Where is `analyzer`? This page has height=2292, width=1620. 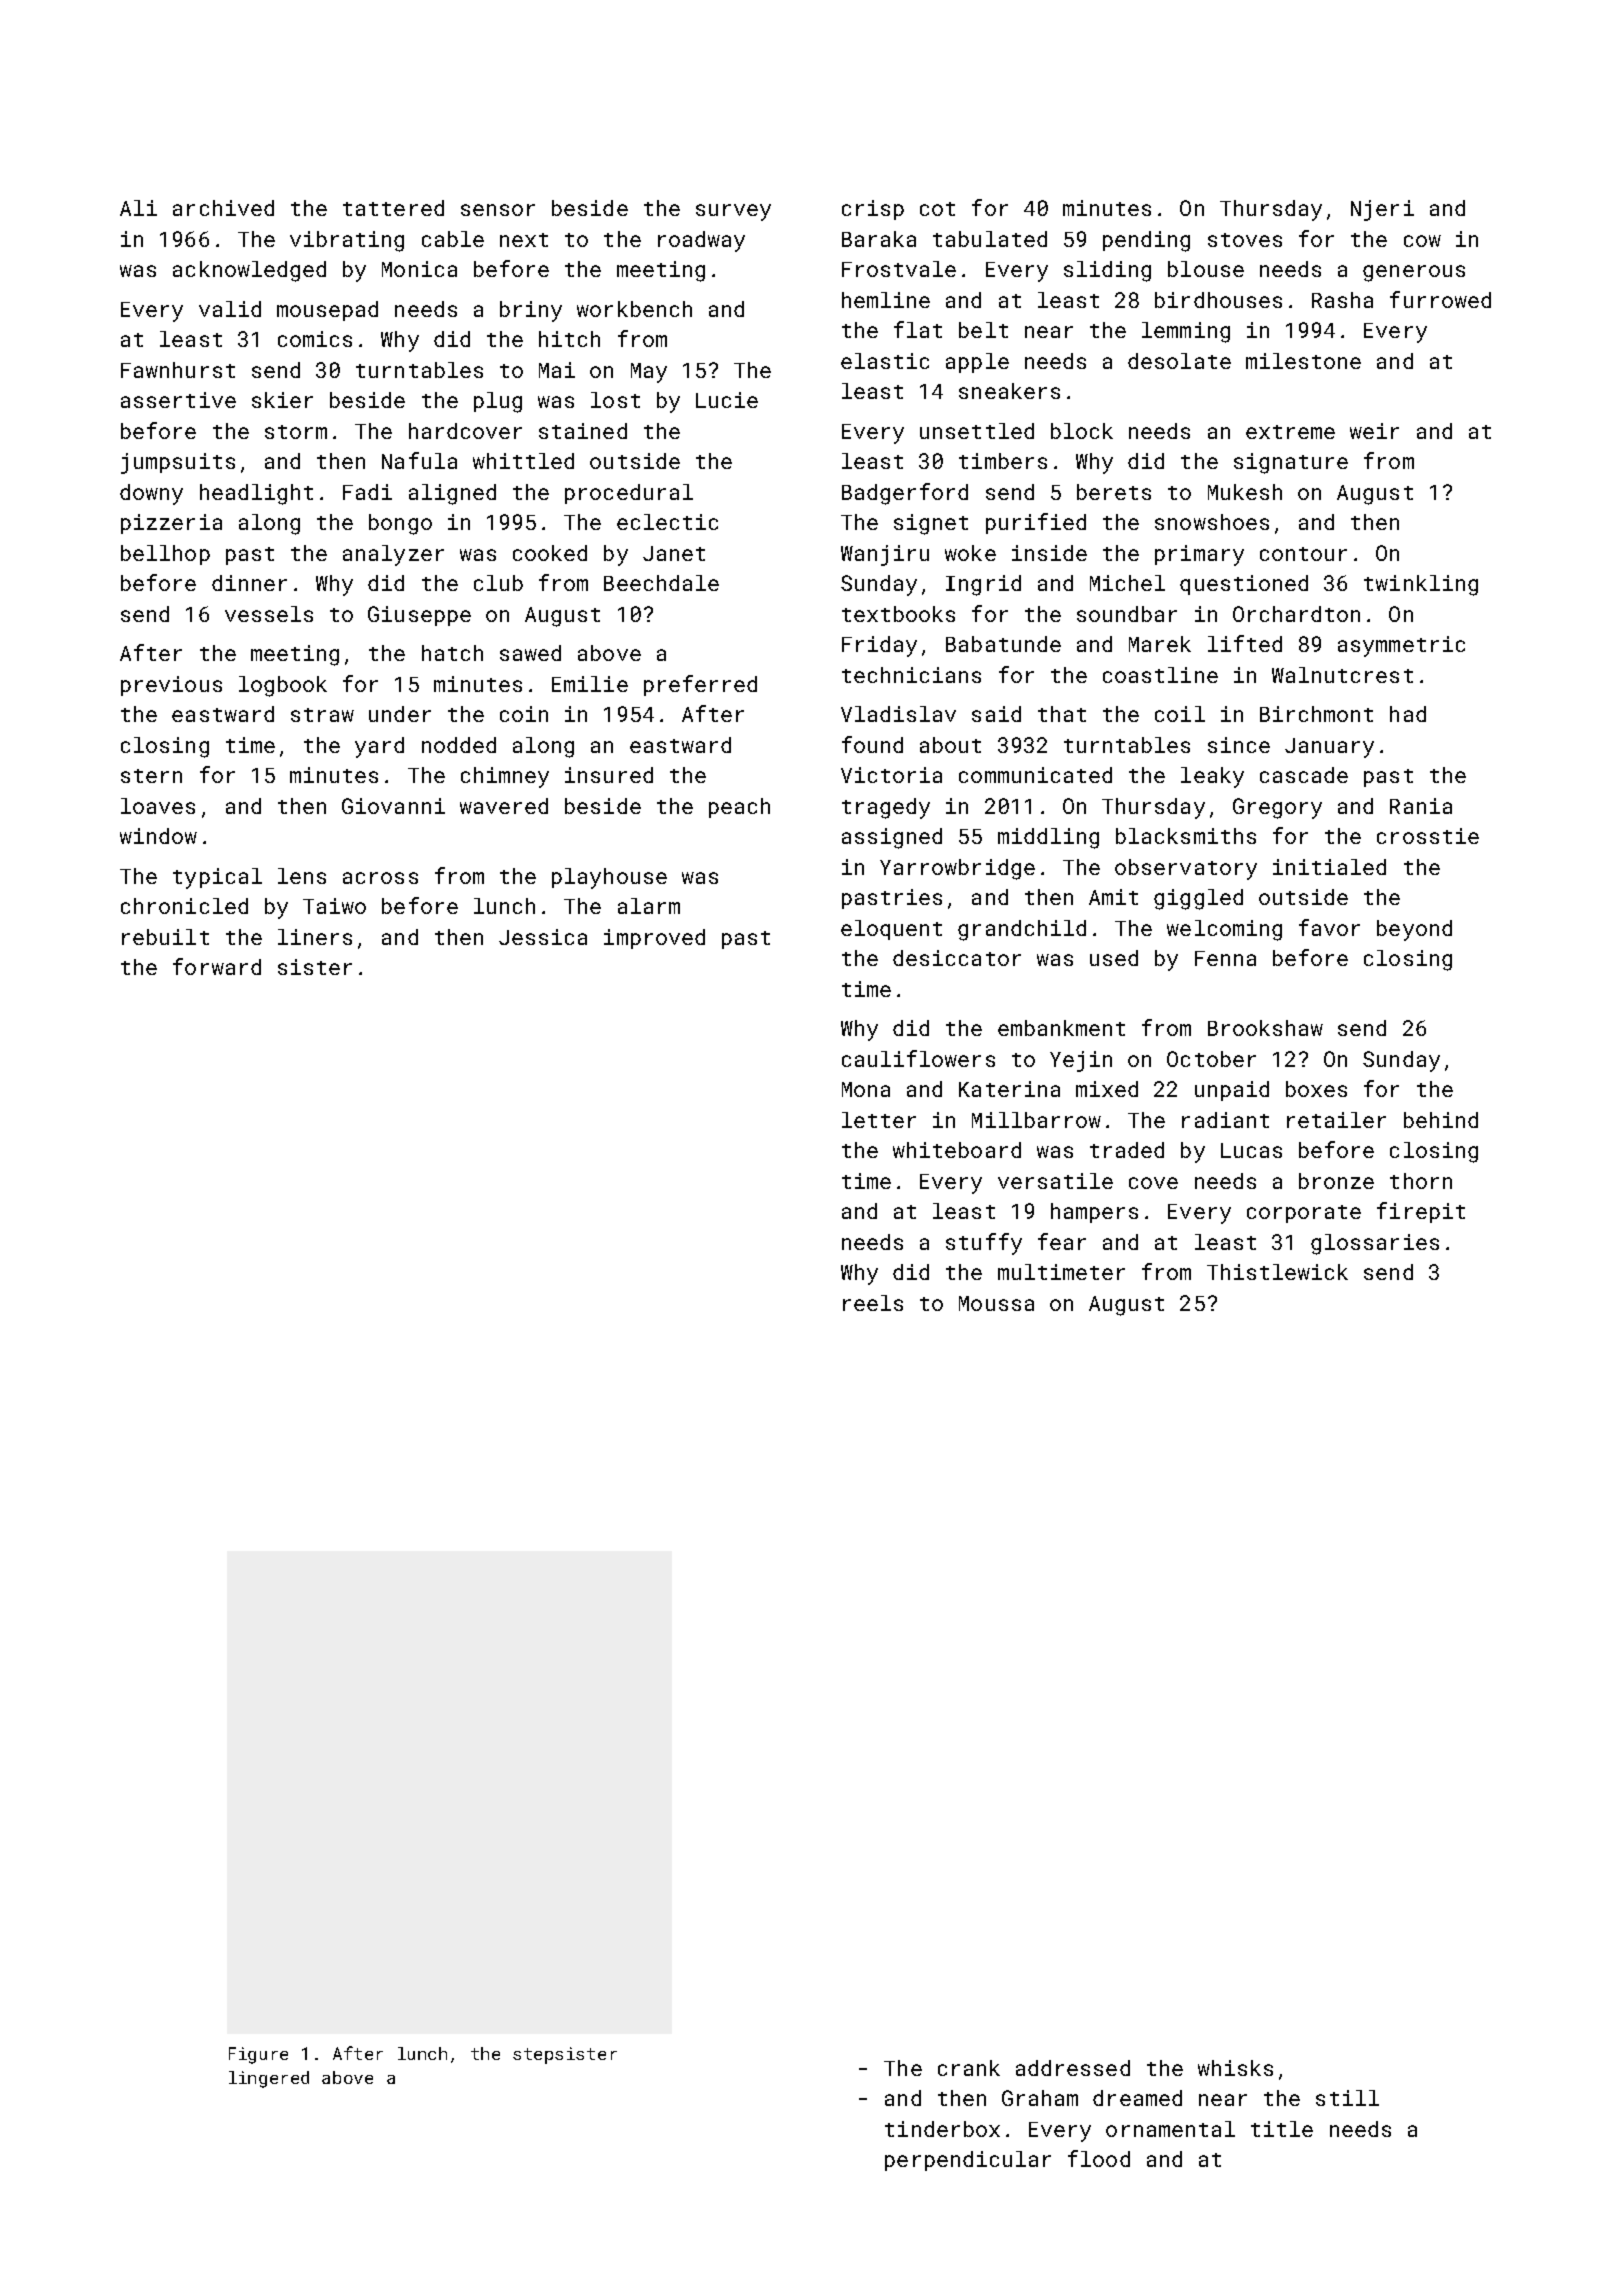 analyzer is located at coordinates (393, 555).
